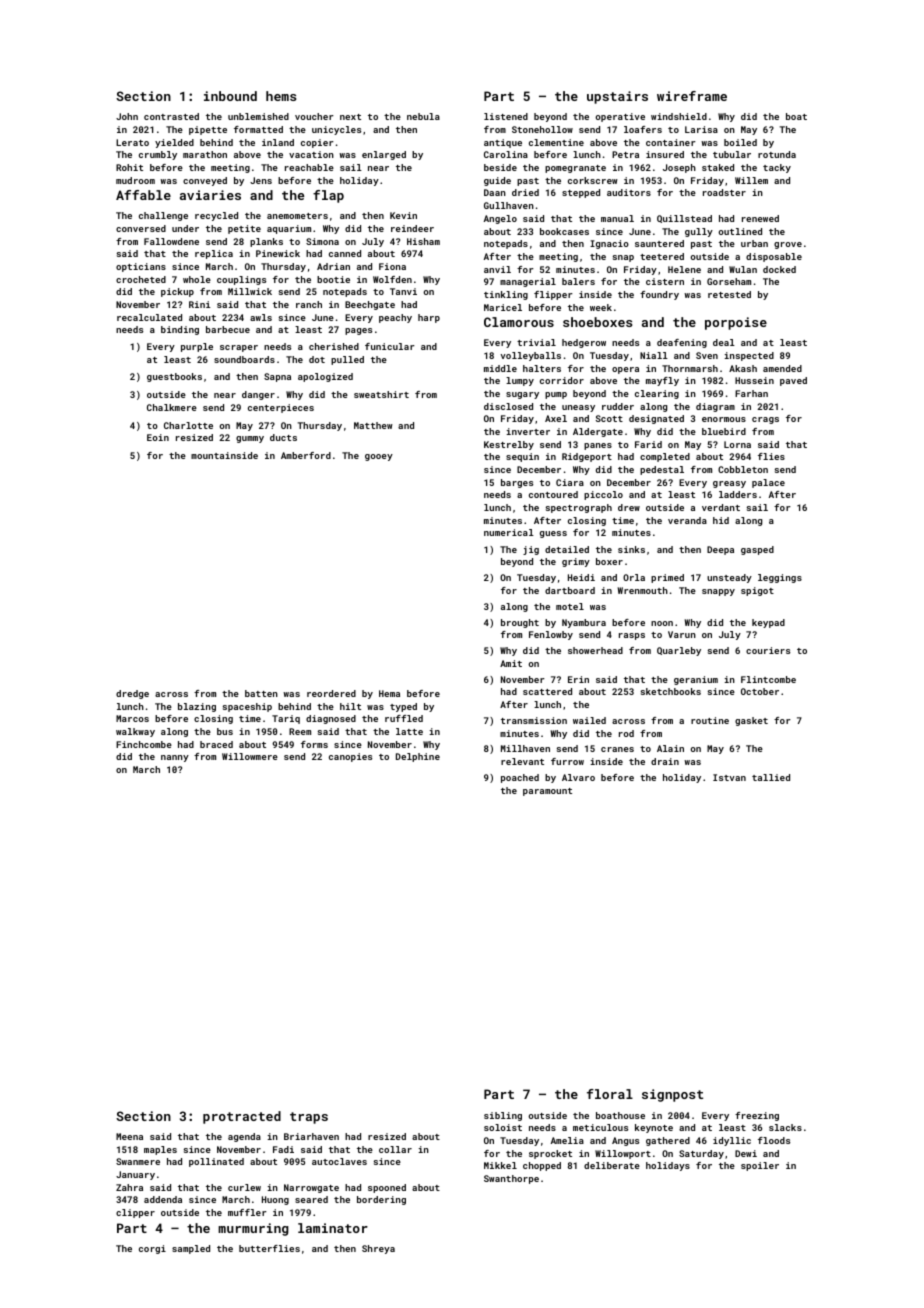 Image resolution: width=924 pixels, height=1308 pixels. What do you see at coordinates (278, 253) in the page?
I see `Pinewick` at bounding box center [278, 253].
